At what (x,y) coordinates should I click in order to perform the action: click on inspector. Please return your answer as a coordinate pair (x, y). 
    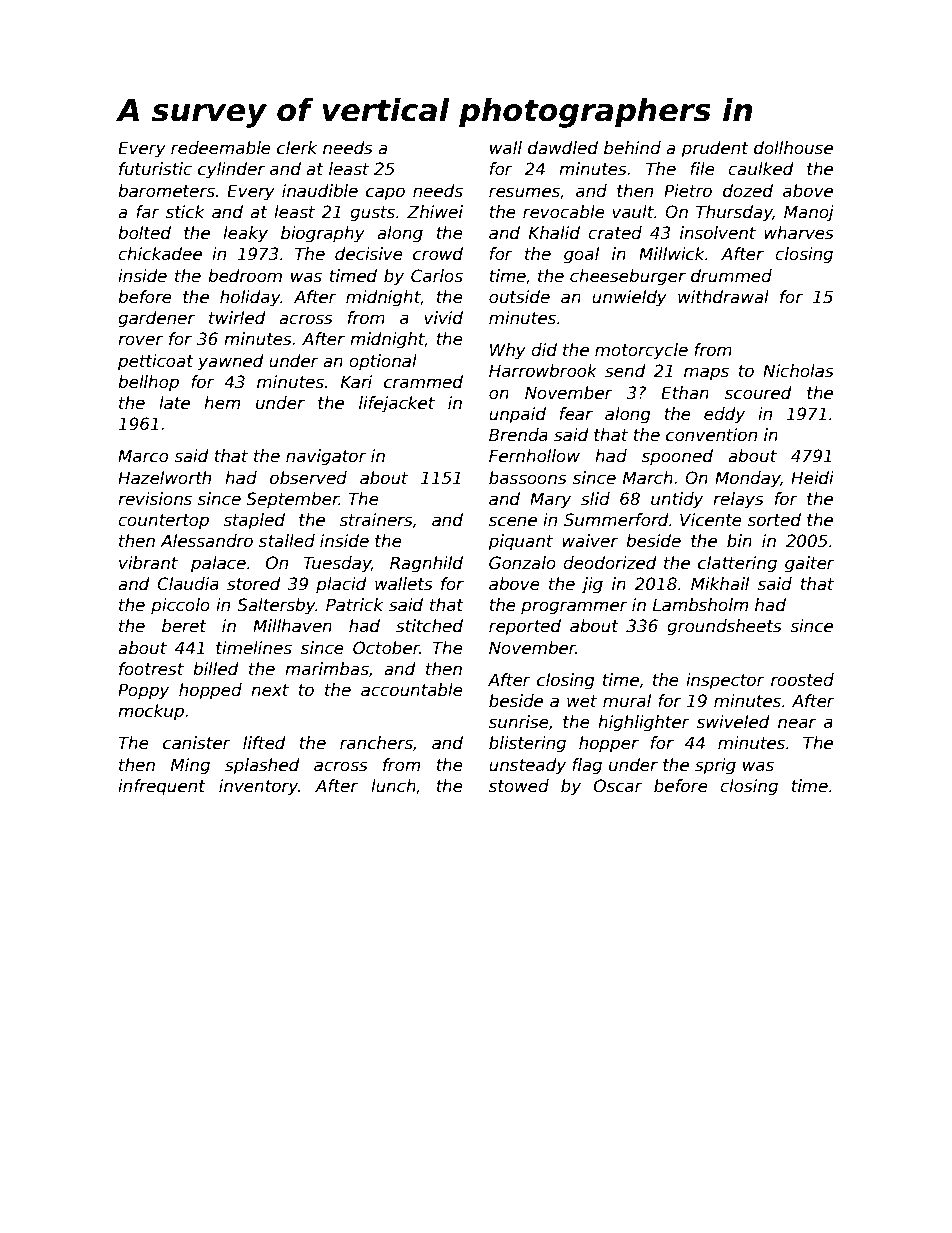
    Looking at the image, I should click on (725, 681).
